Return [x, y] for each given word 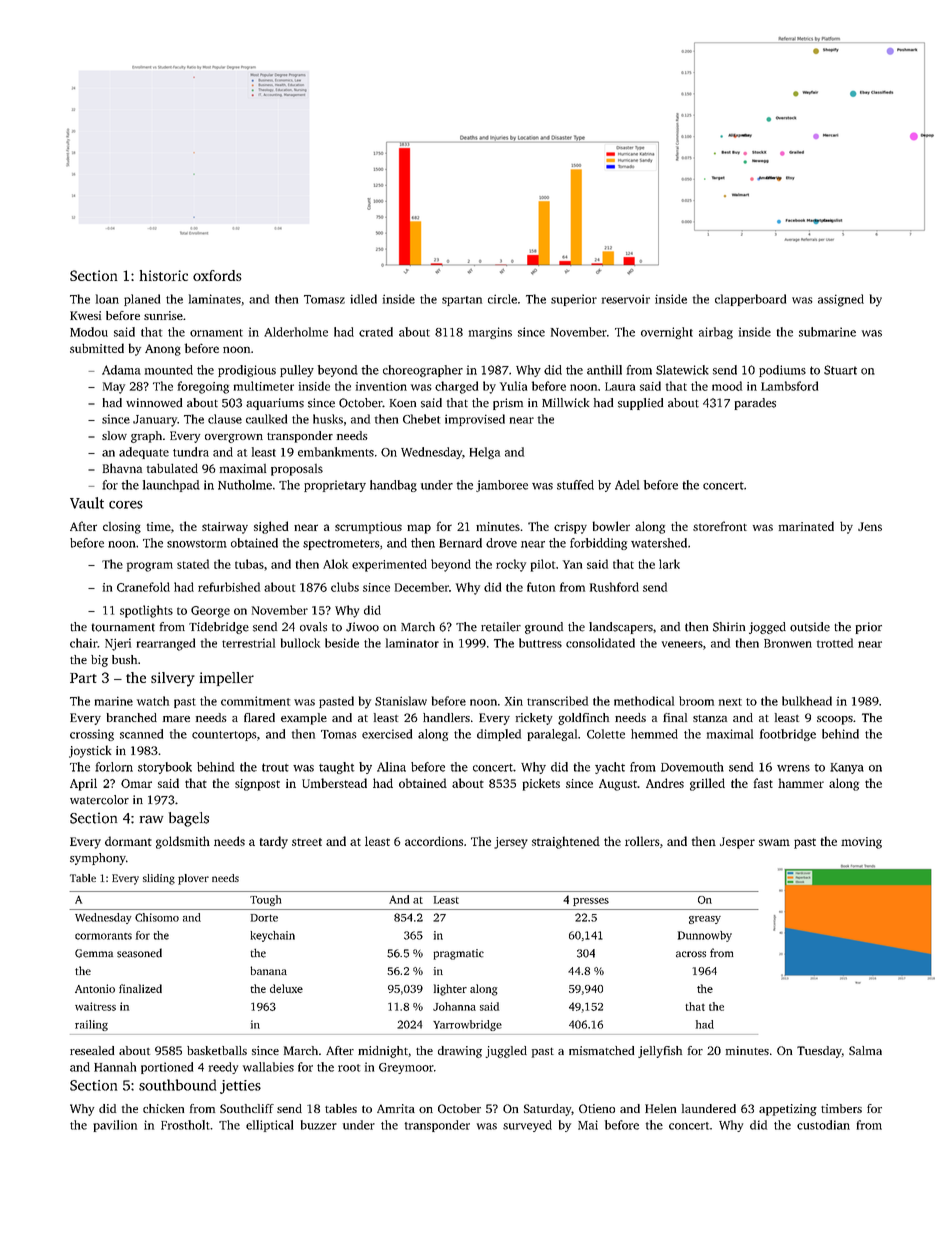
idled [363, 299]
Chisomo [157, 917]
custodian [823, 1125]
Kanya [847, 768]
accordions [434, 841]
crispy [570, 528]
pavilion [115, 1126]
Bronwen [788, 643]
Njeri [118, 644]
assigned [841, 300]
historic [164, 275]
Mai [588, 1125]
